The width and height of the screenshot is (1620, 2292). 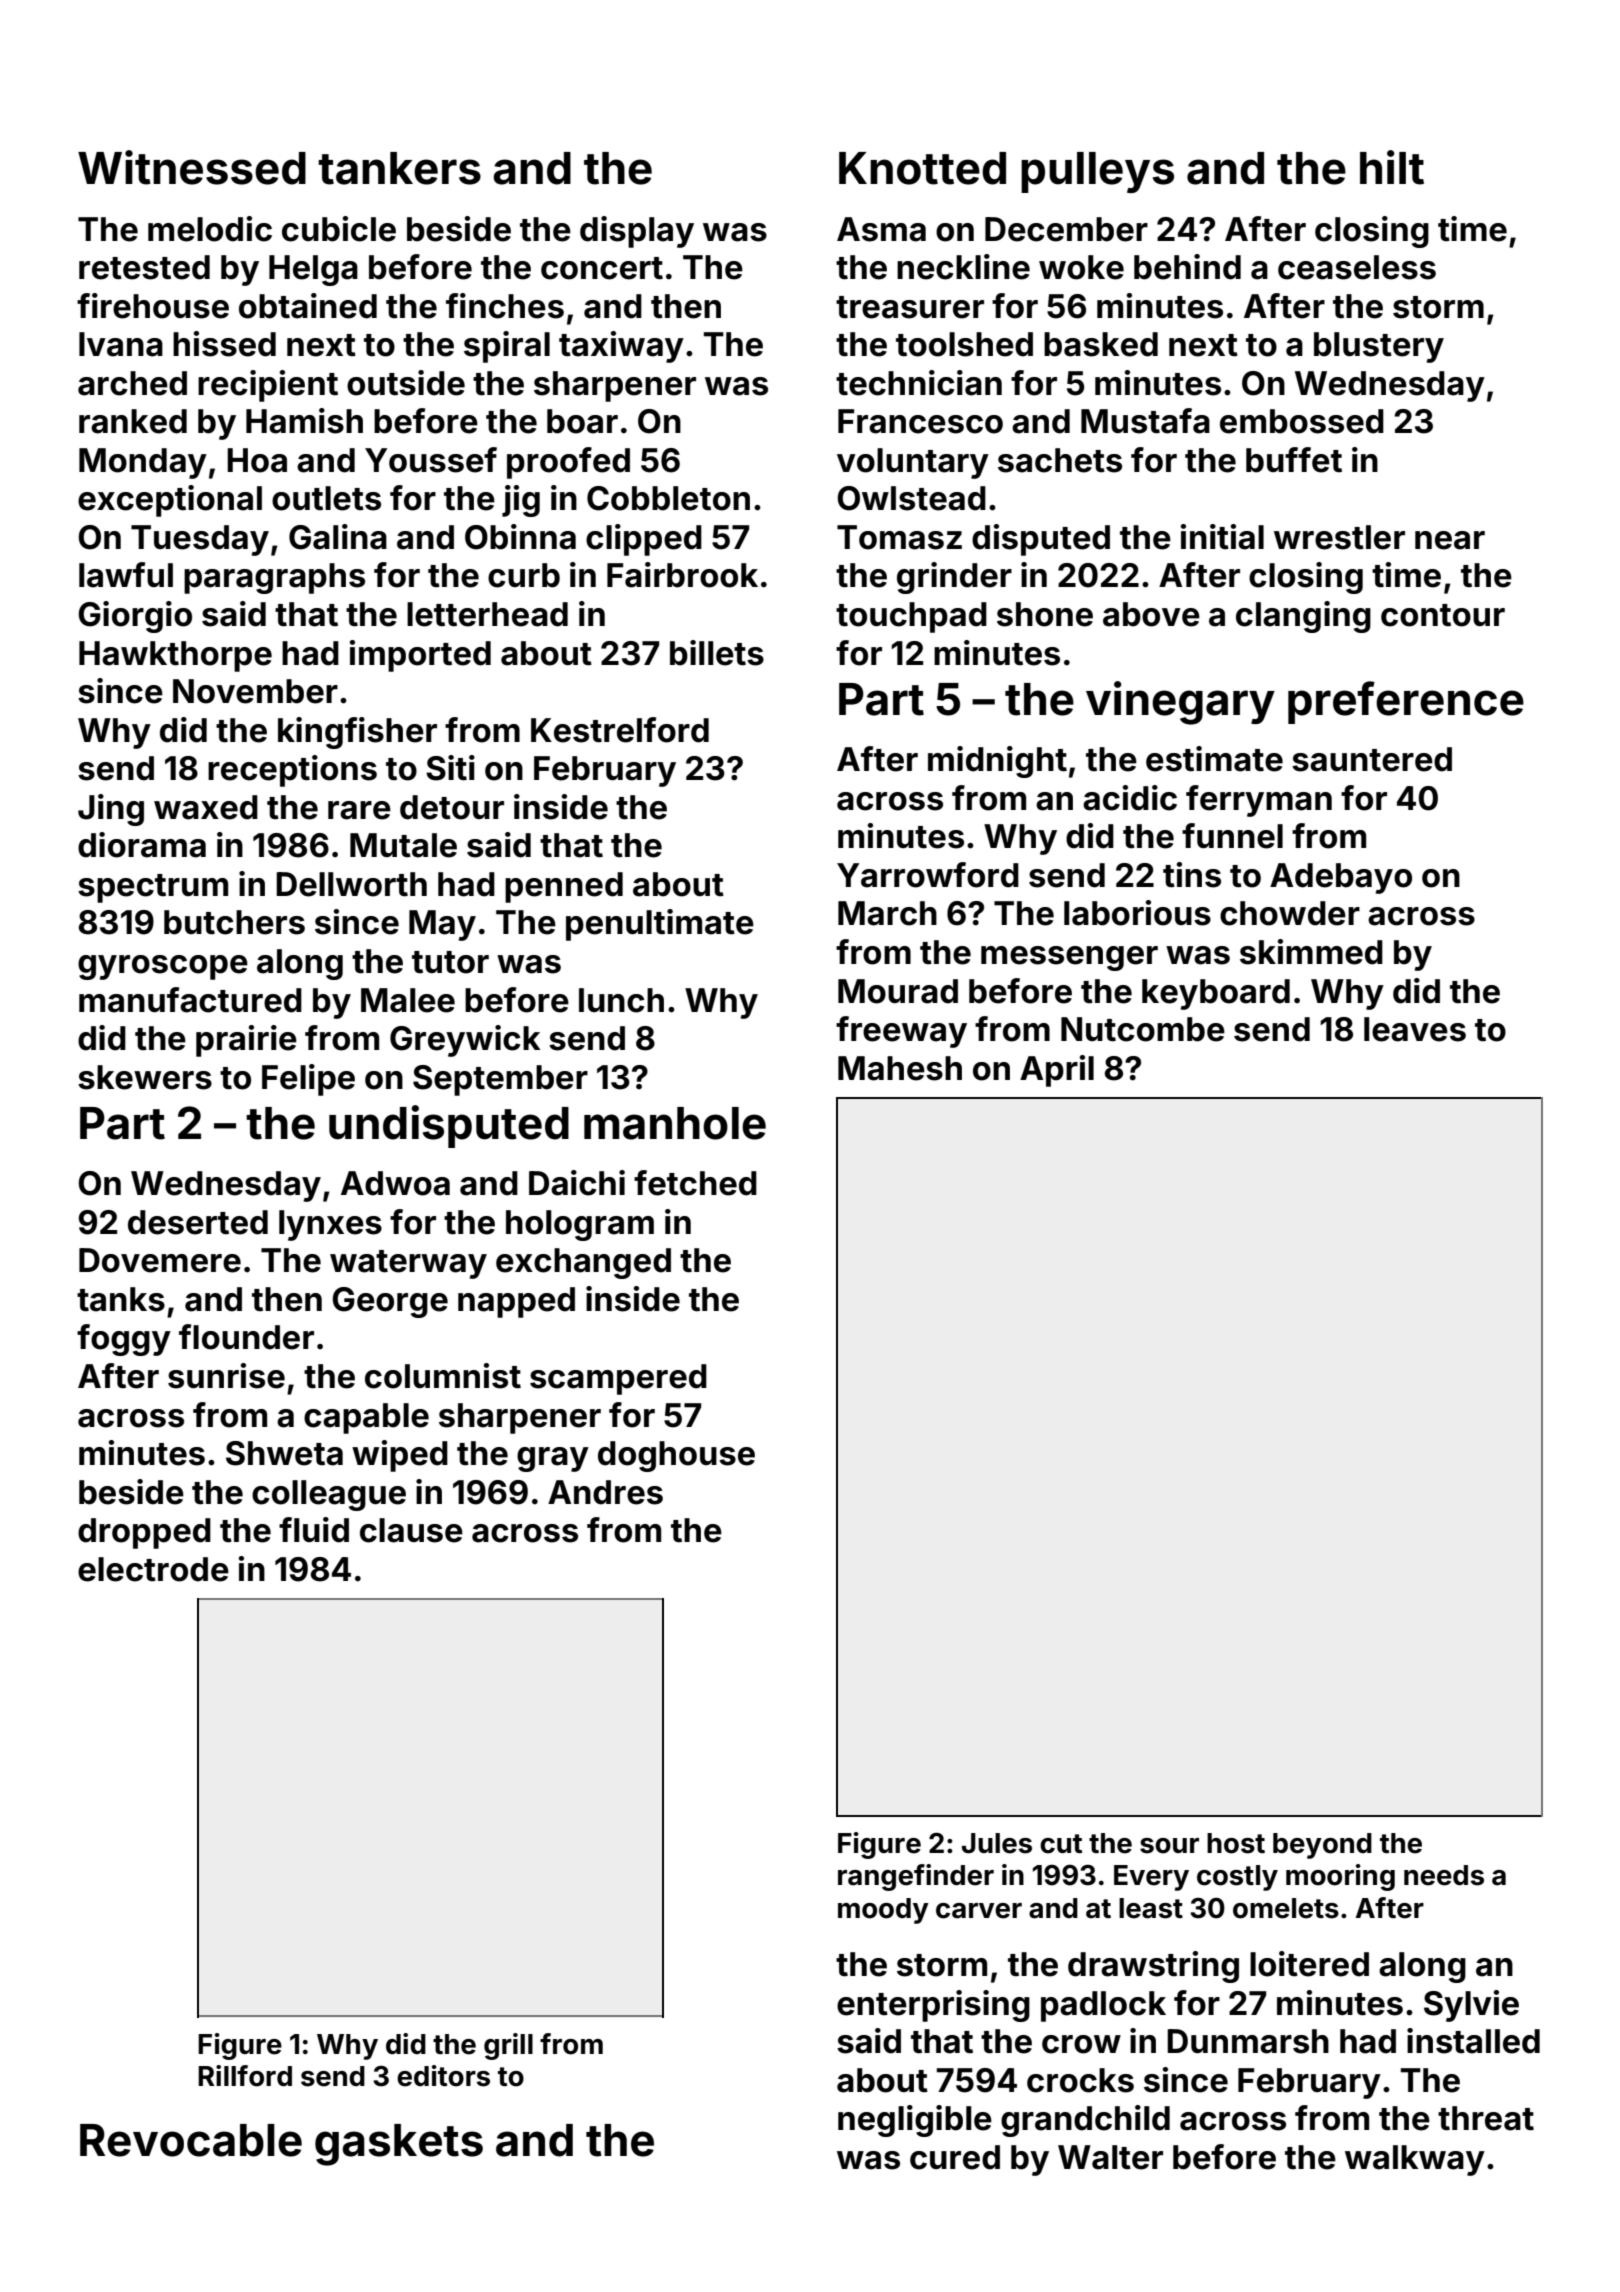 What do you see at coordinates (1415, 1029) in the screenshot?
I see `leaves` at bounding box center [1415, 1029].
